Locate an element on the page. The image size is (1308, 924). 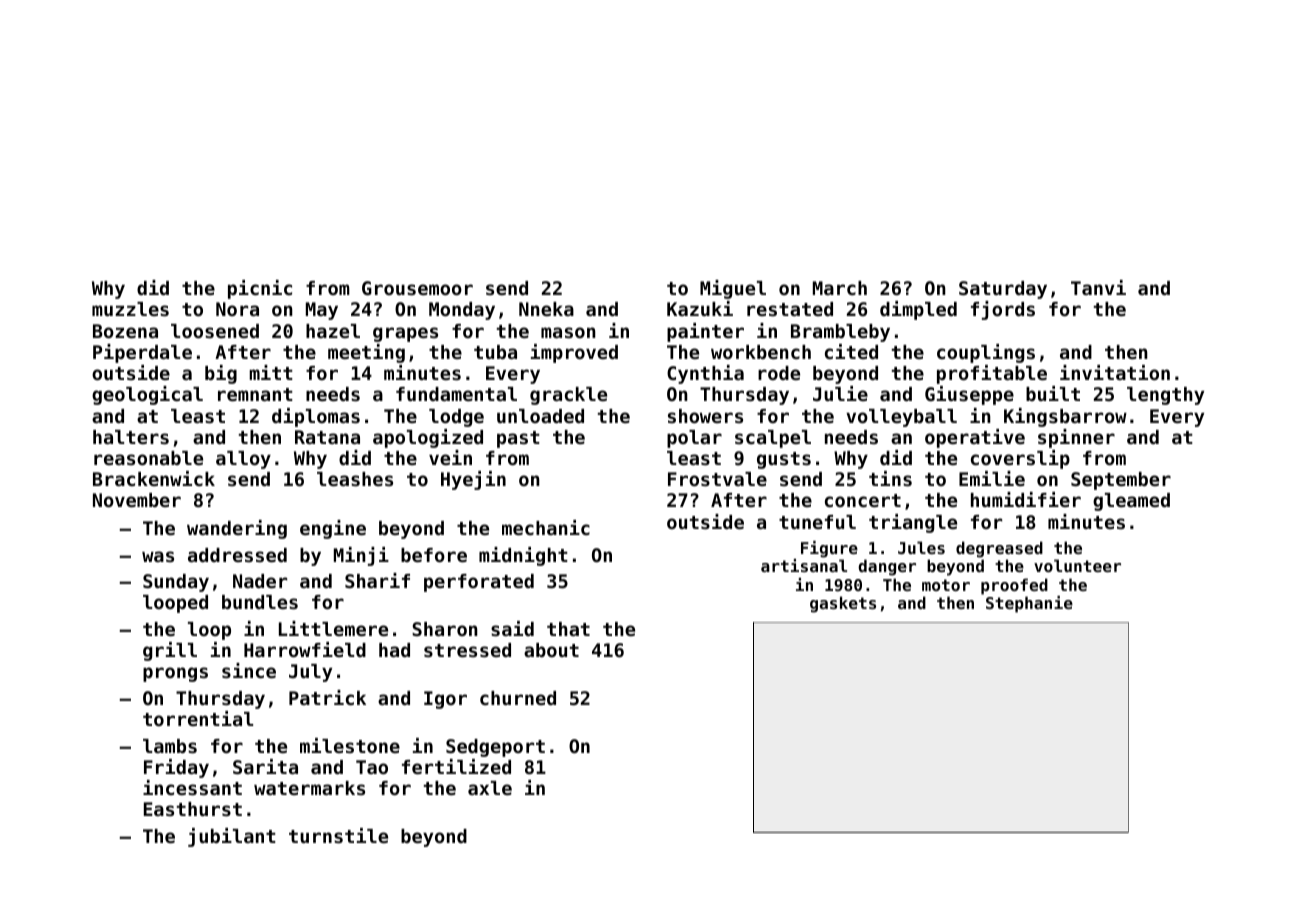
Nneka is located at coordinates (546, 309).
